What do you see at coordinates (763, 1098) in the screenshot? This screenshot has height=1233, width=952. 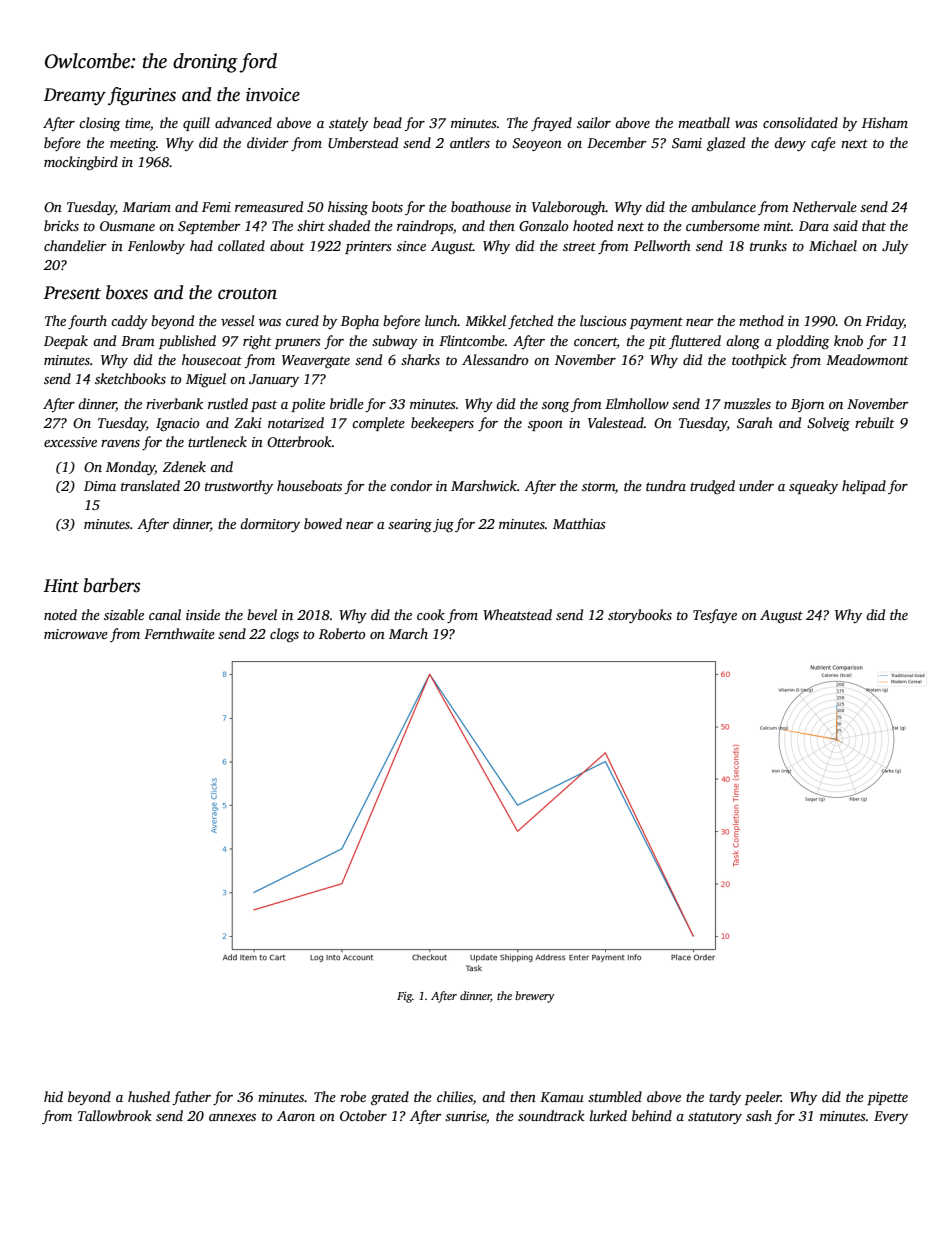 I see `peeler` at bounding box center [763, 1098].
